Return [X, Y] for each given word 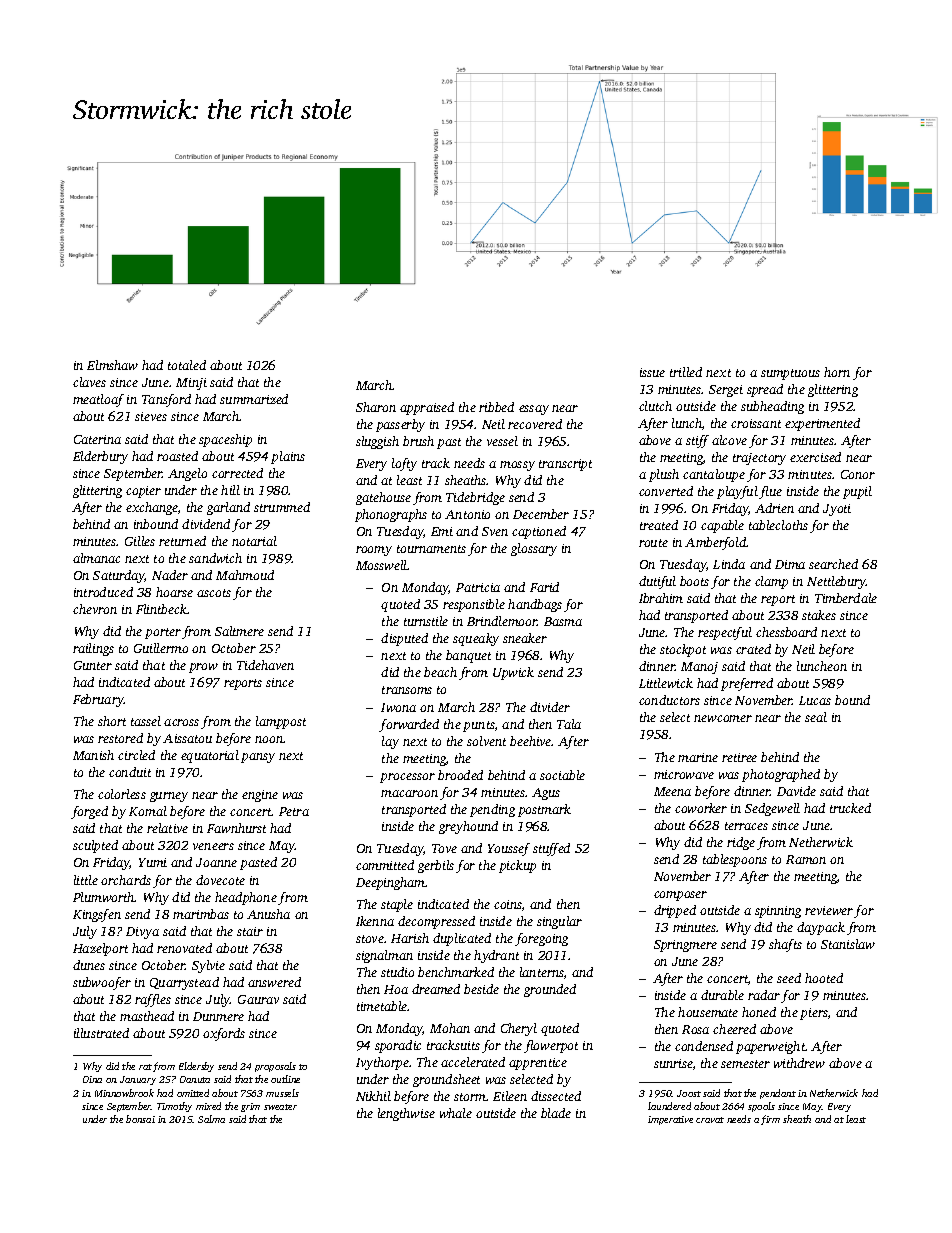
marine [698, 757]
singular [559, 922]
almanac [96, 558]
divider [550, 707]
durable [722, 995]
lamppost [281, 722]
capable [722, 526]
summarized [254, 399]
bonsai [140, 1119]
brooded [460, 775]
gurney [169, 797]
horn [837, 372]
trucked [850, 808]
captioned [539, 532]
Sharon [376, 407]
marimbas [201, 914]
